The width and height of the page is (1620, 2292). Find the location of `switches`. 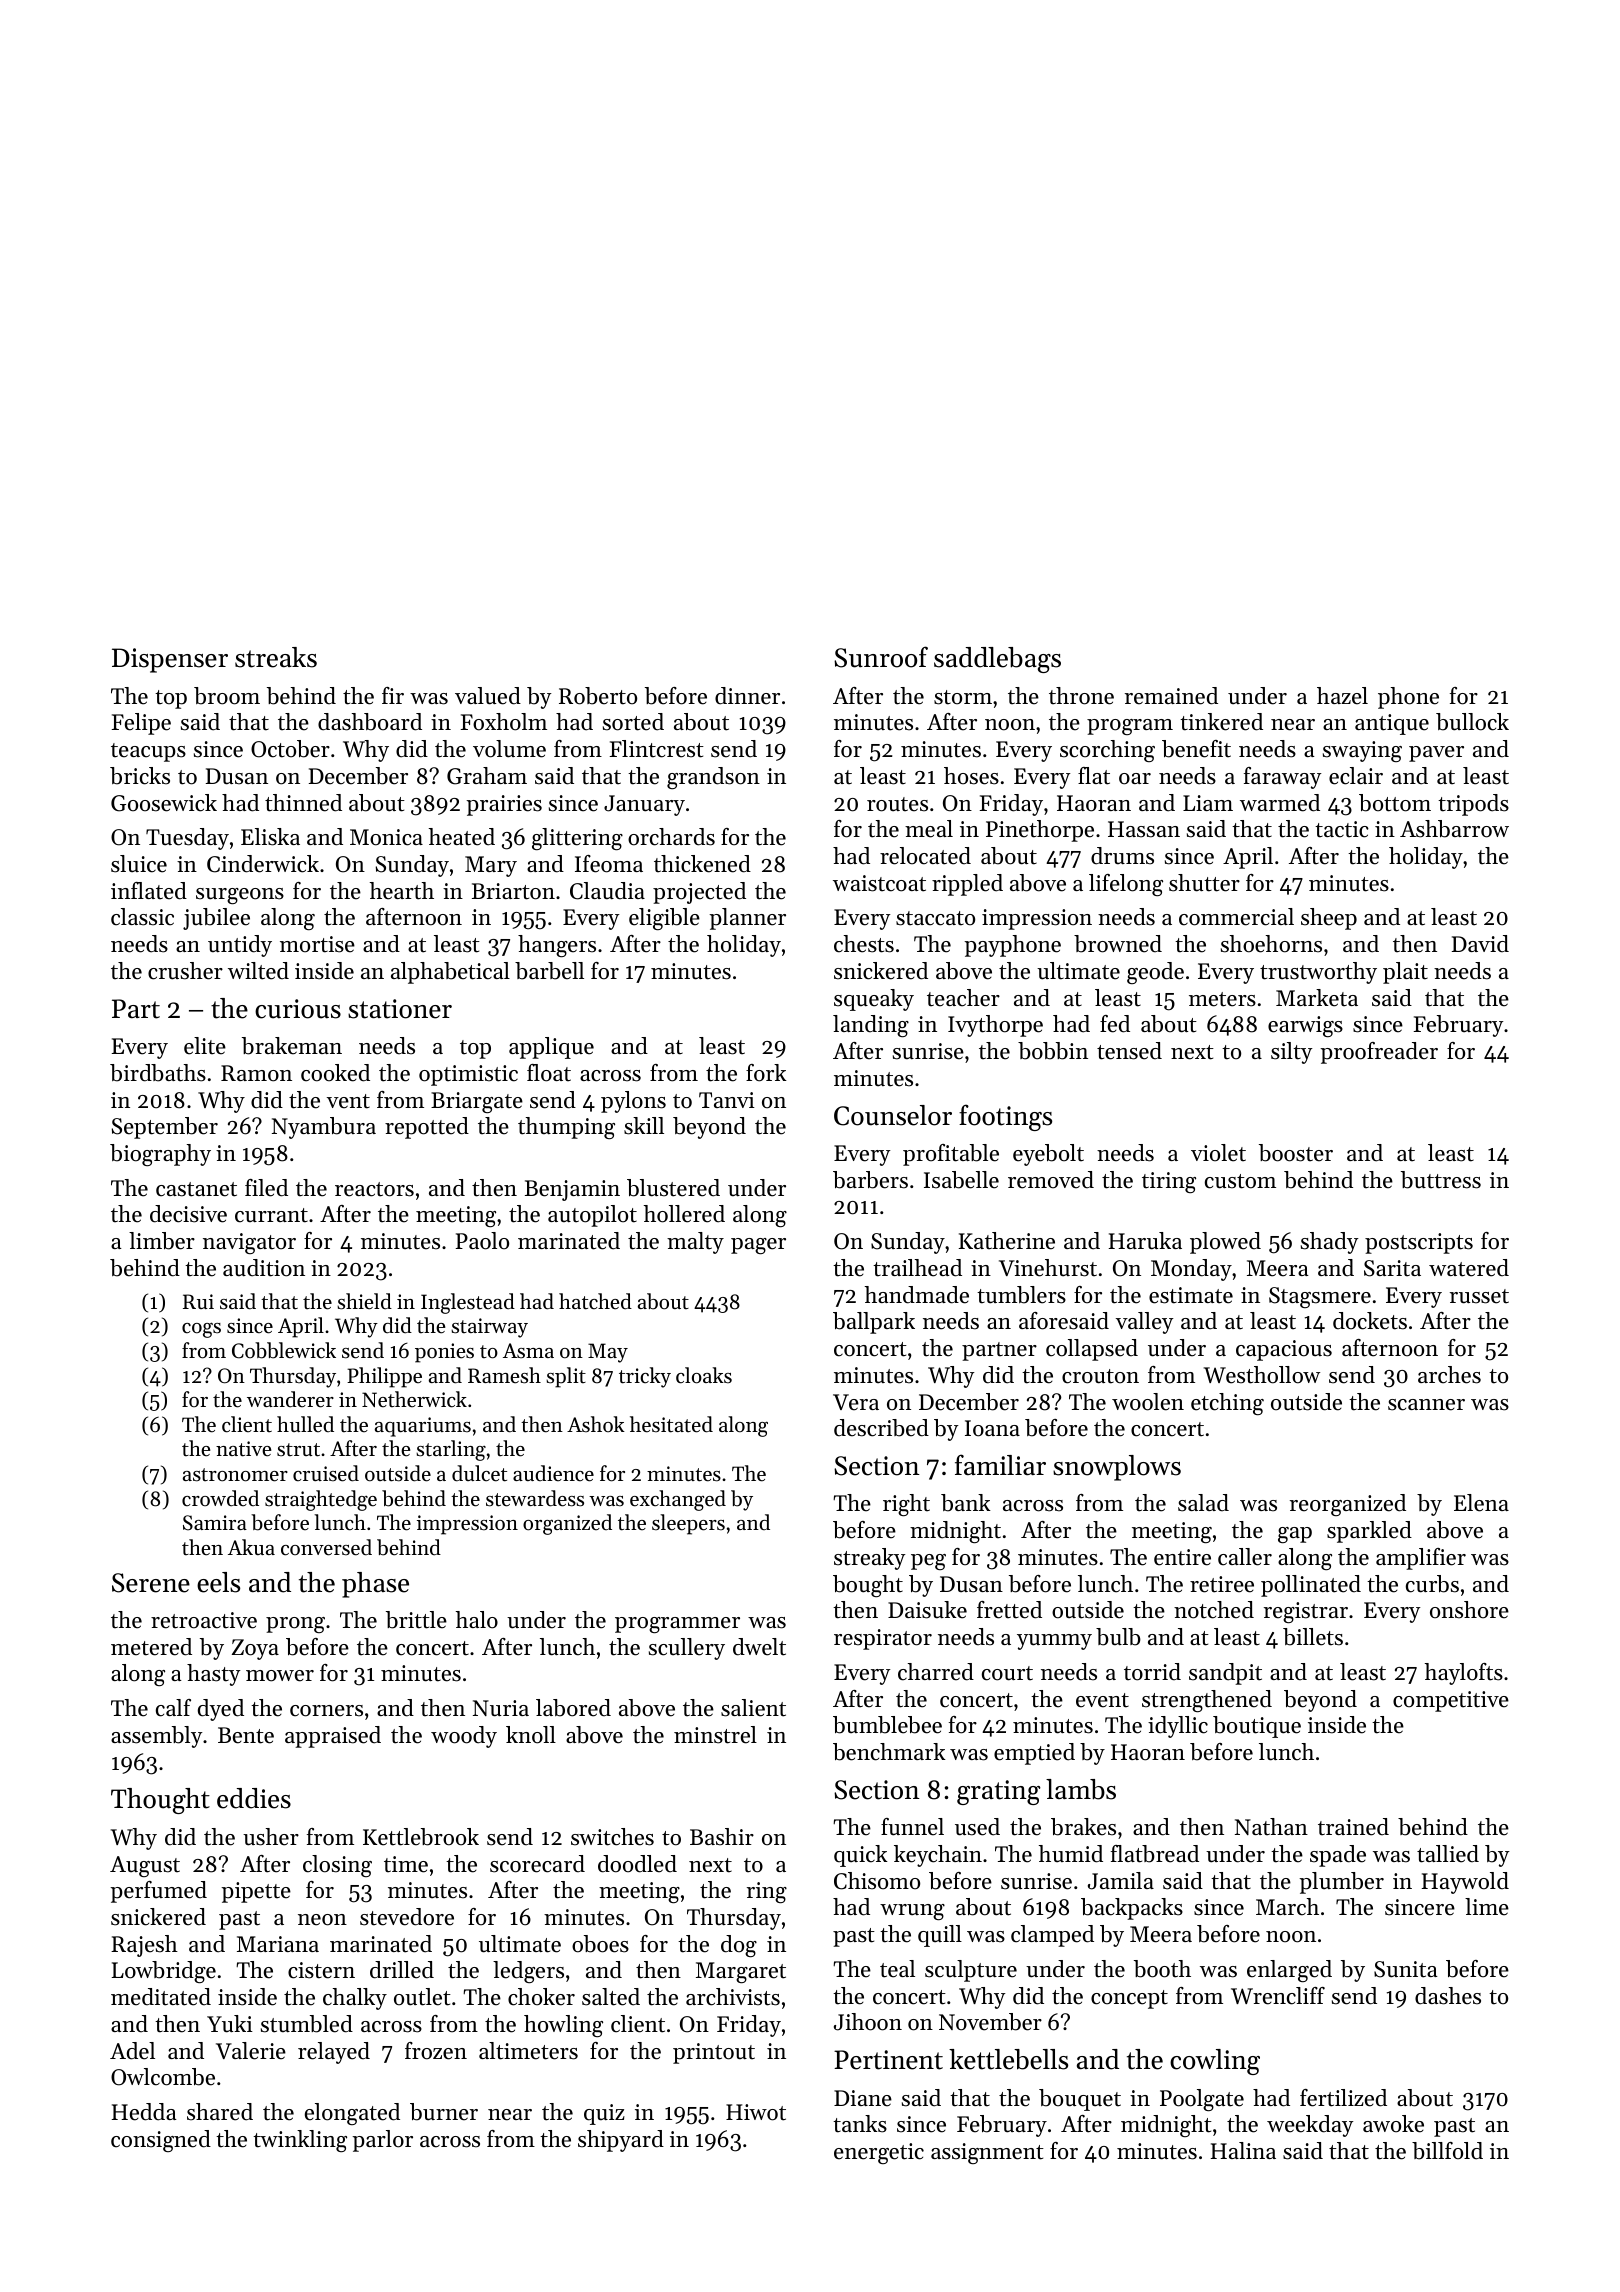

switches is located at coordinates (612, 1837).
